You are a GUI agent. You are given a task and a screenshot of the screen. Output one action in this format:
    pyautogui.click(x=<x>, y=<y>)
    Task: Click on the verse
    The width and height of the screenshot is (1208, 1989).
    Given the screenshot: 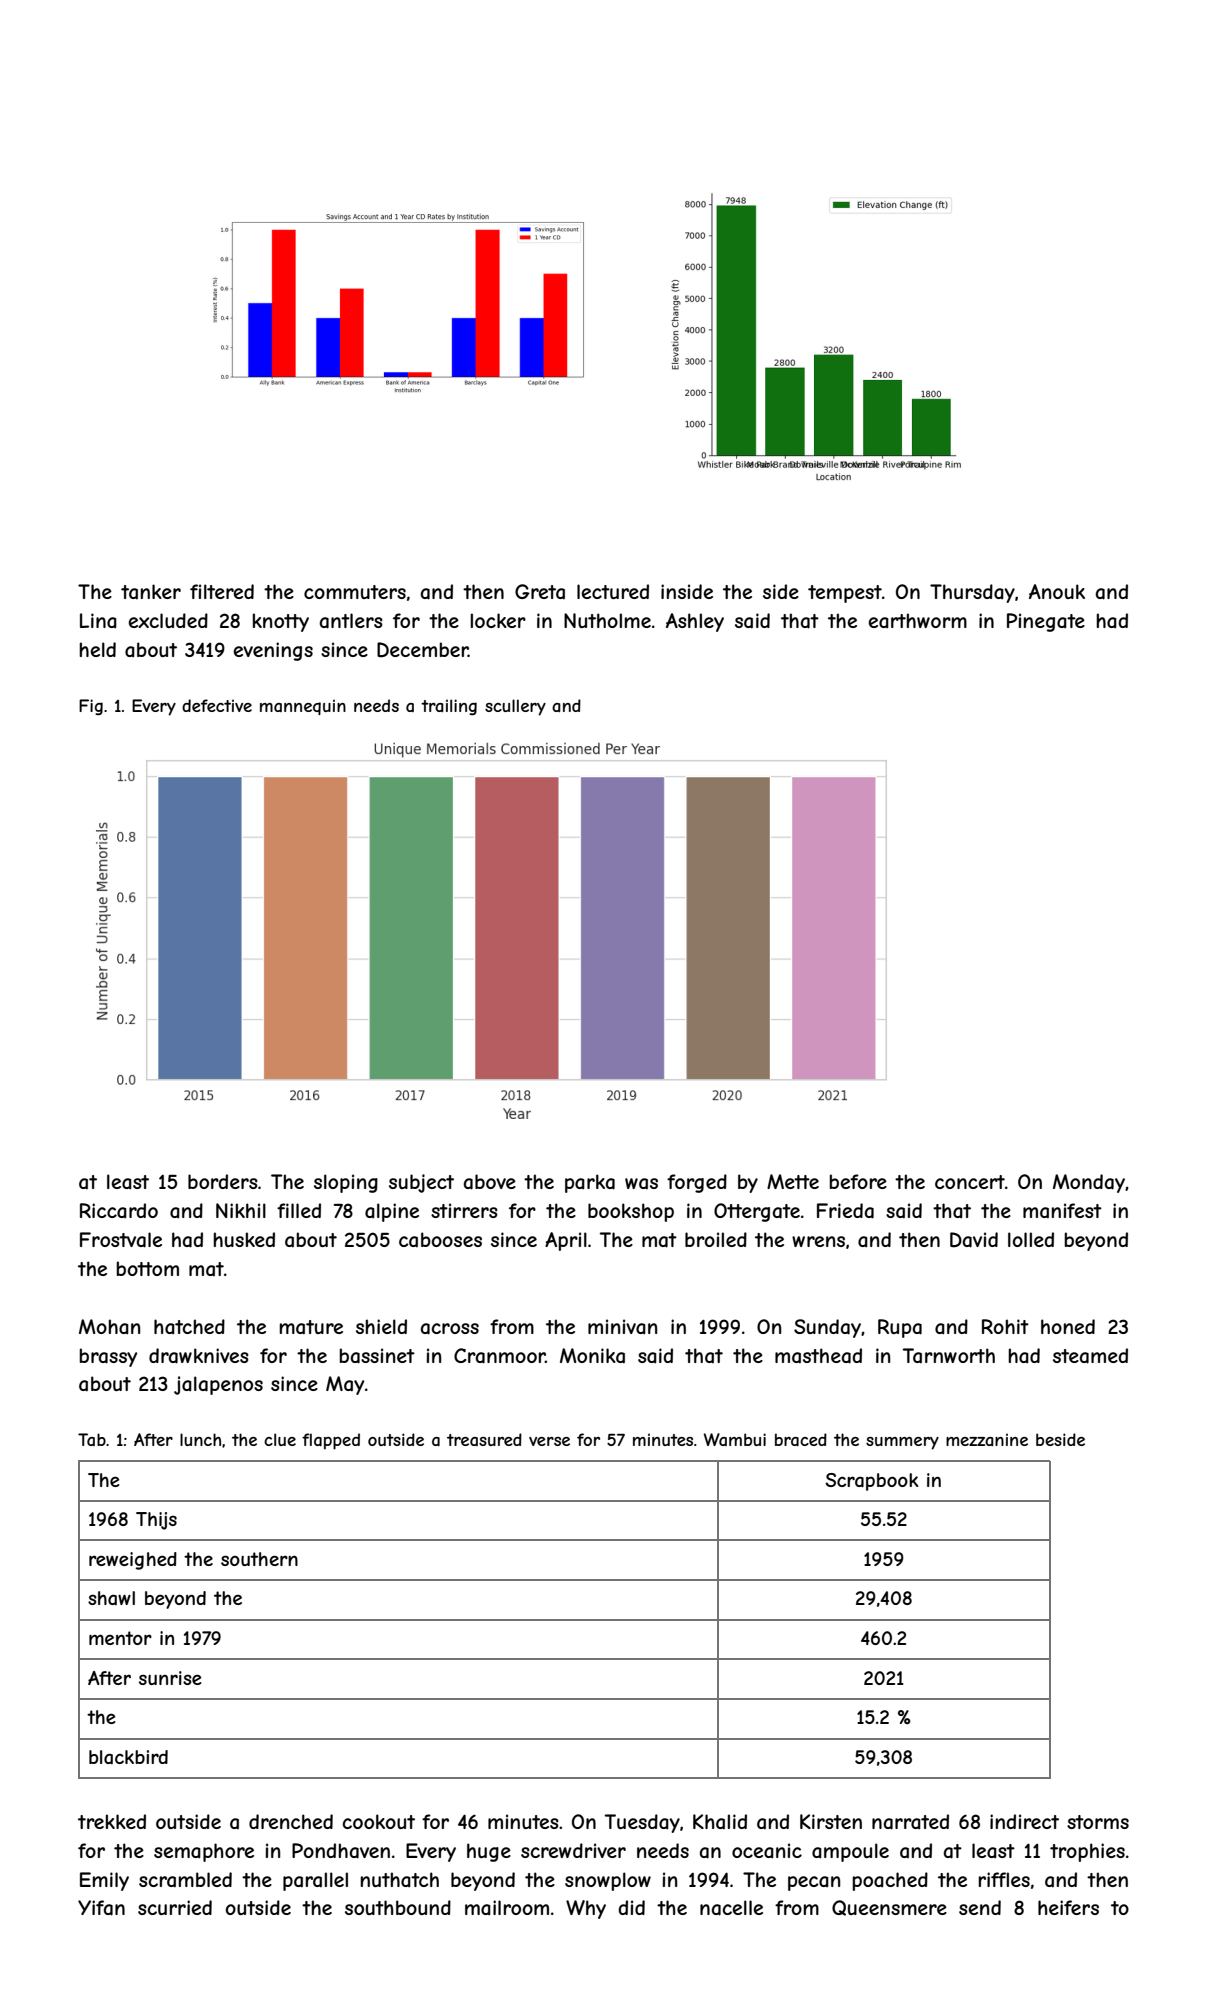 What is the action you would take?
    pyautogui.click(x=549, y=1441)
